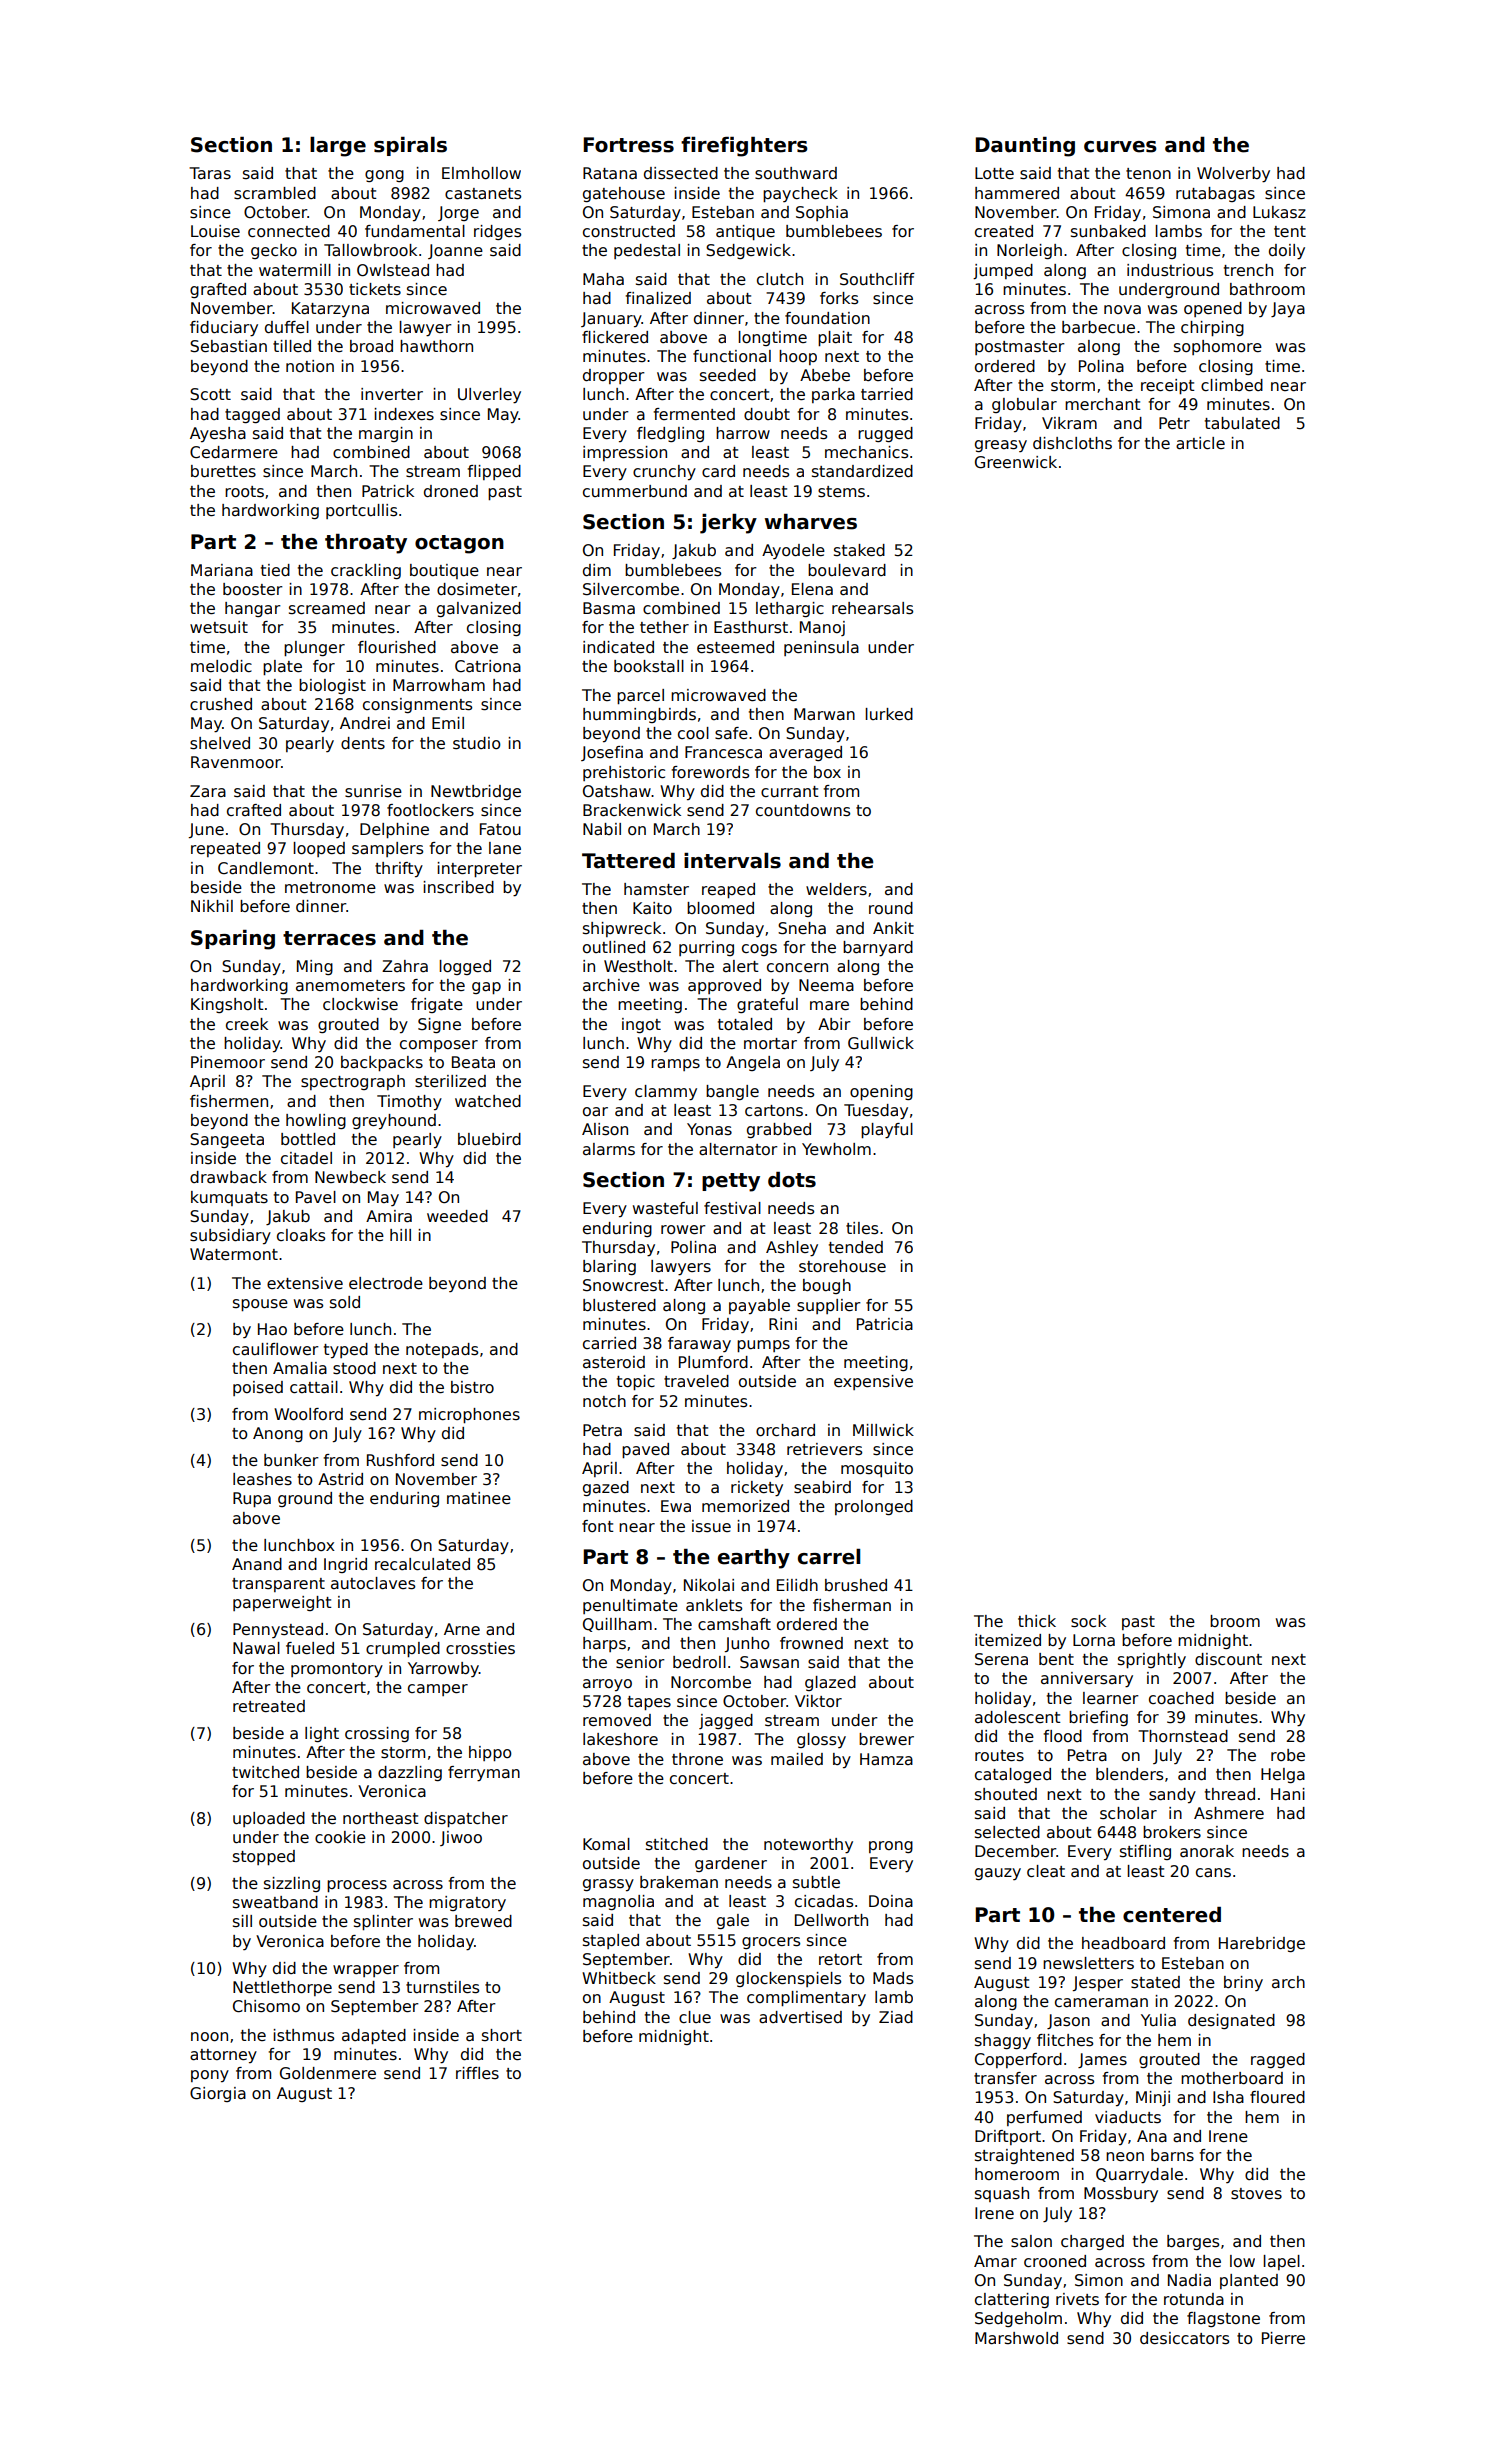 This document has height=2464, width=1496. I want to click on sizzling, so click(292, 1884).
